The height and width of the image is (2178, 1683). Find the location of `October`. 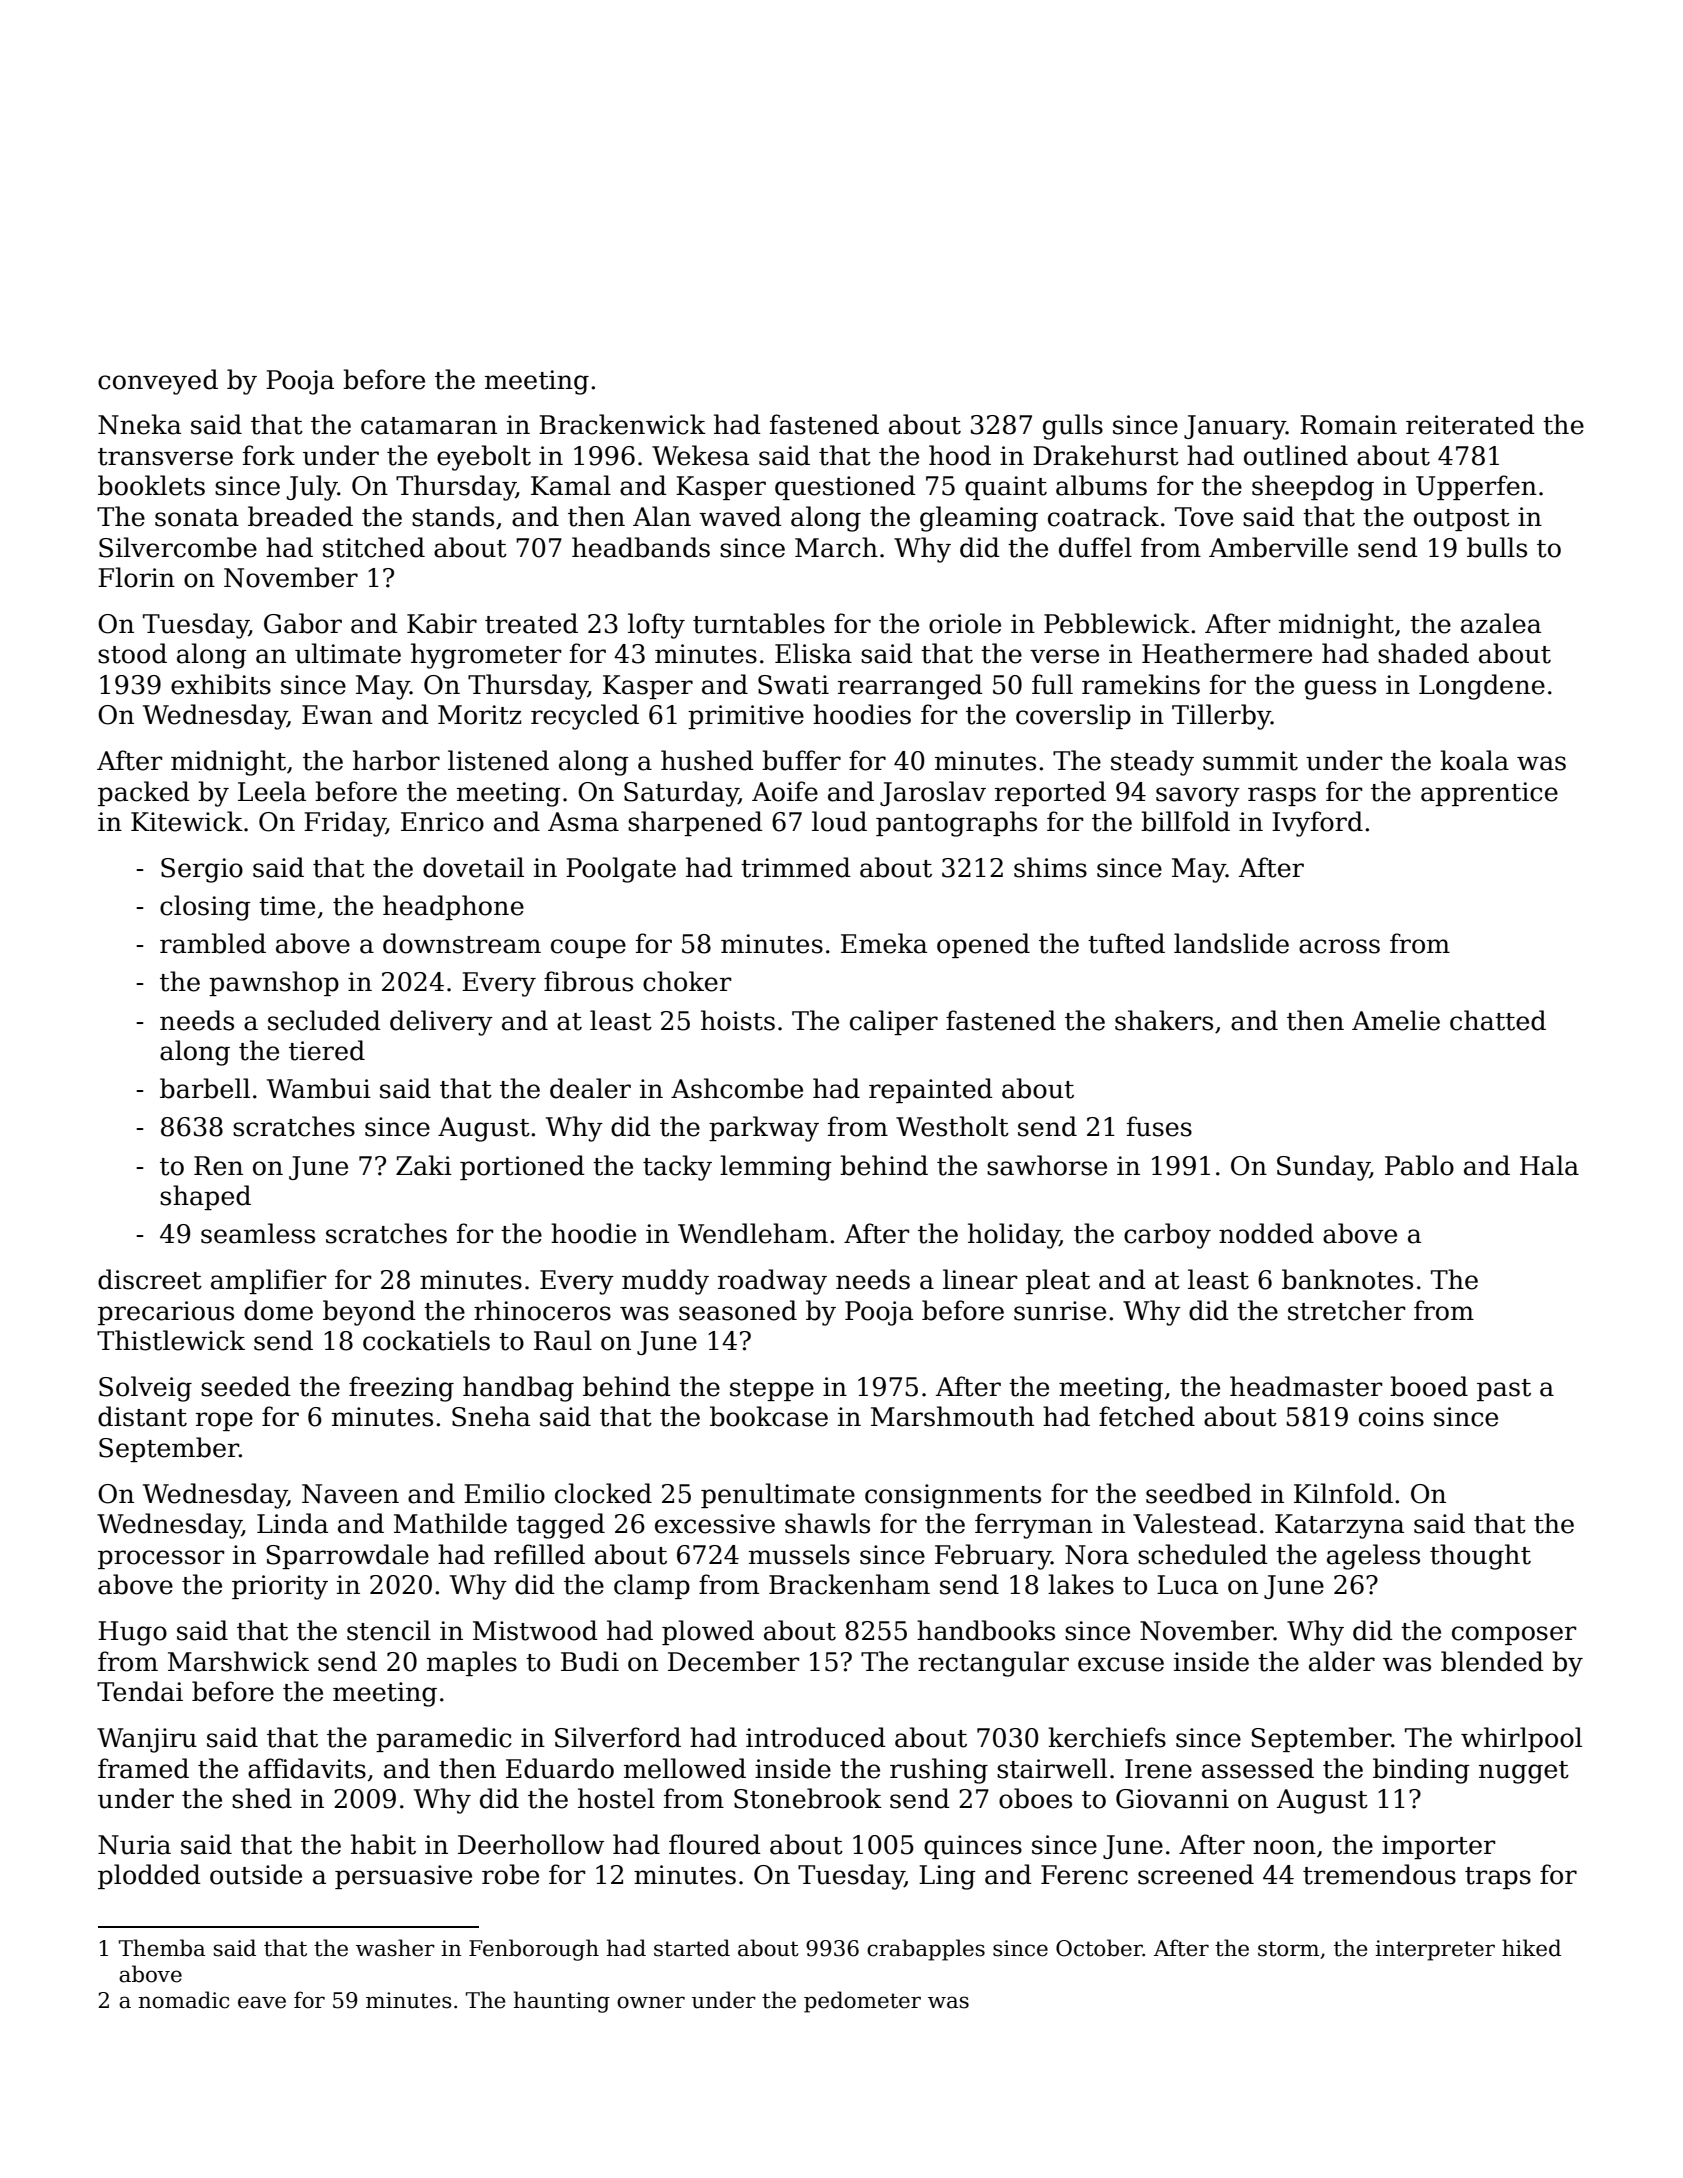

October is located at coordinates (1099, 1948).
